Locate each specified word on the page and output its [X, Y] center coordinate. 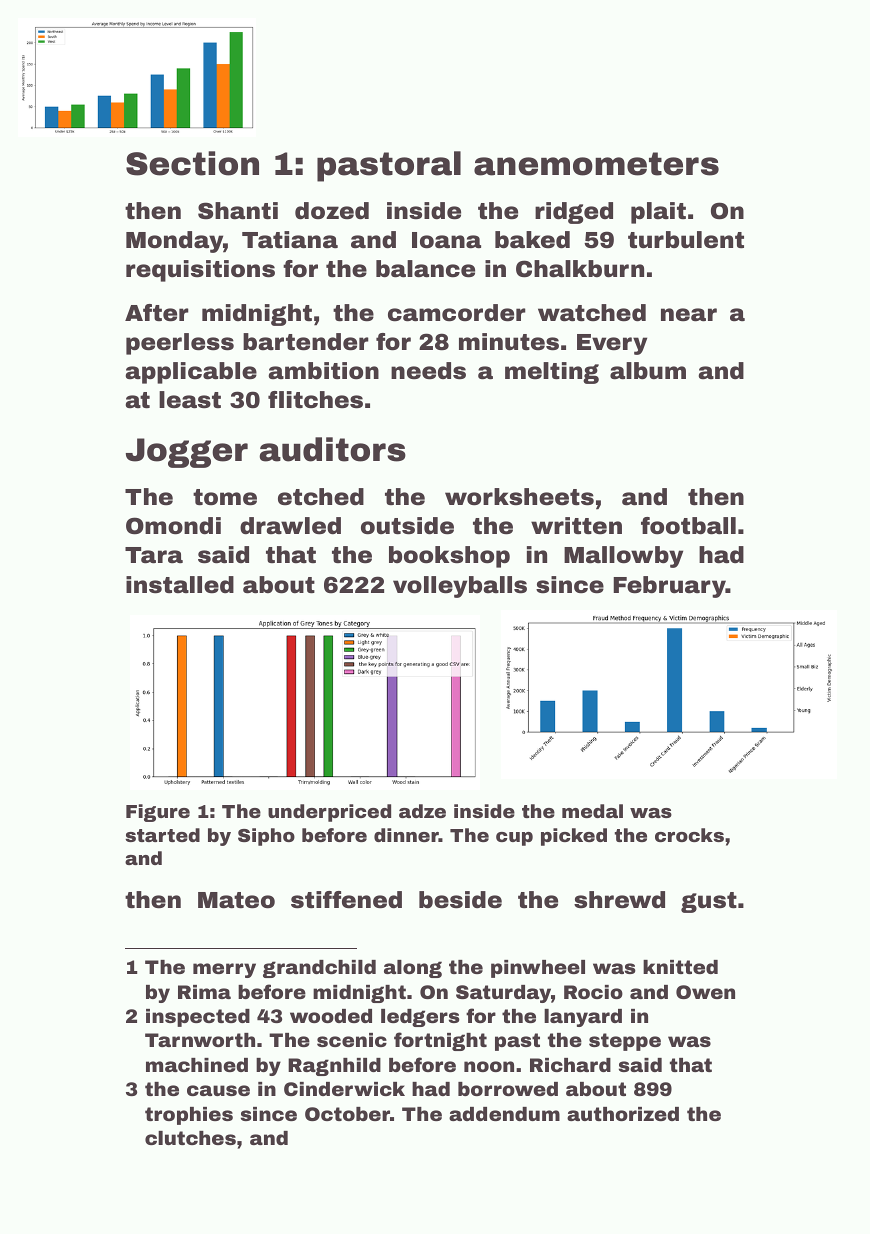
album [648, 371]
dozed [332, 211]
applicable [191, 373]
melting [552, 373]
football [688, 526]
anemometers [596, 164]
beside [460, 900]
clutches [190, 1138]
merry [224, 970]
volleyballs [460, 587]
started [162, 835]
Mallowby [623, 557]
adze [422, 811]
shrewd [619, 900]
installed [180, 585]
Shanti [238, 211]
